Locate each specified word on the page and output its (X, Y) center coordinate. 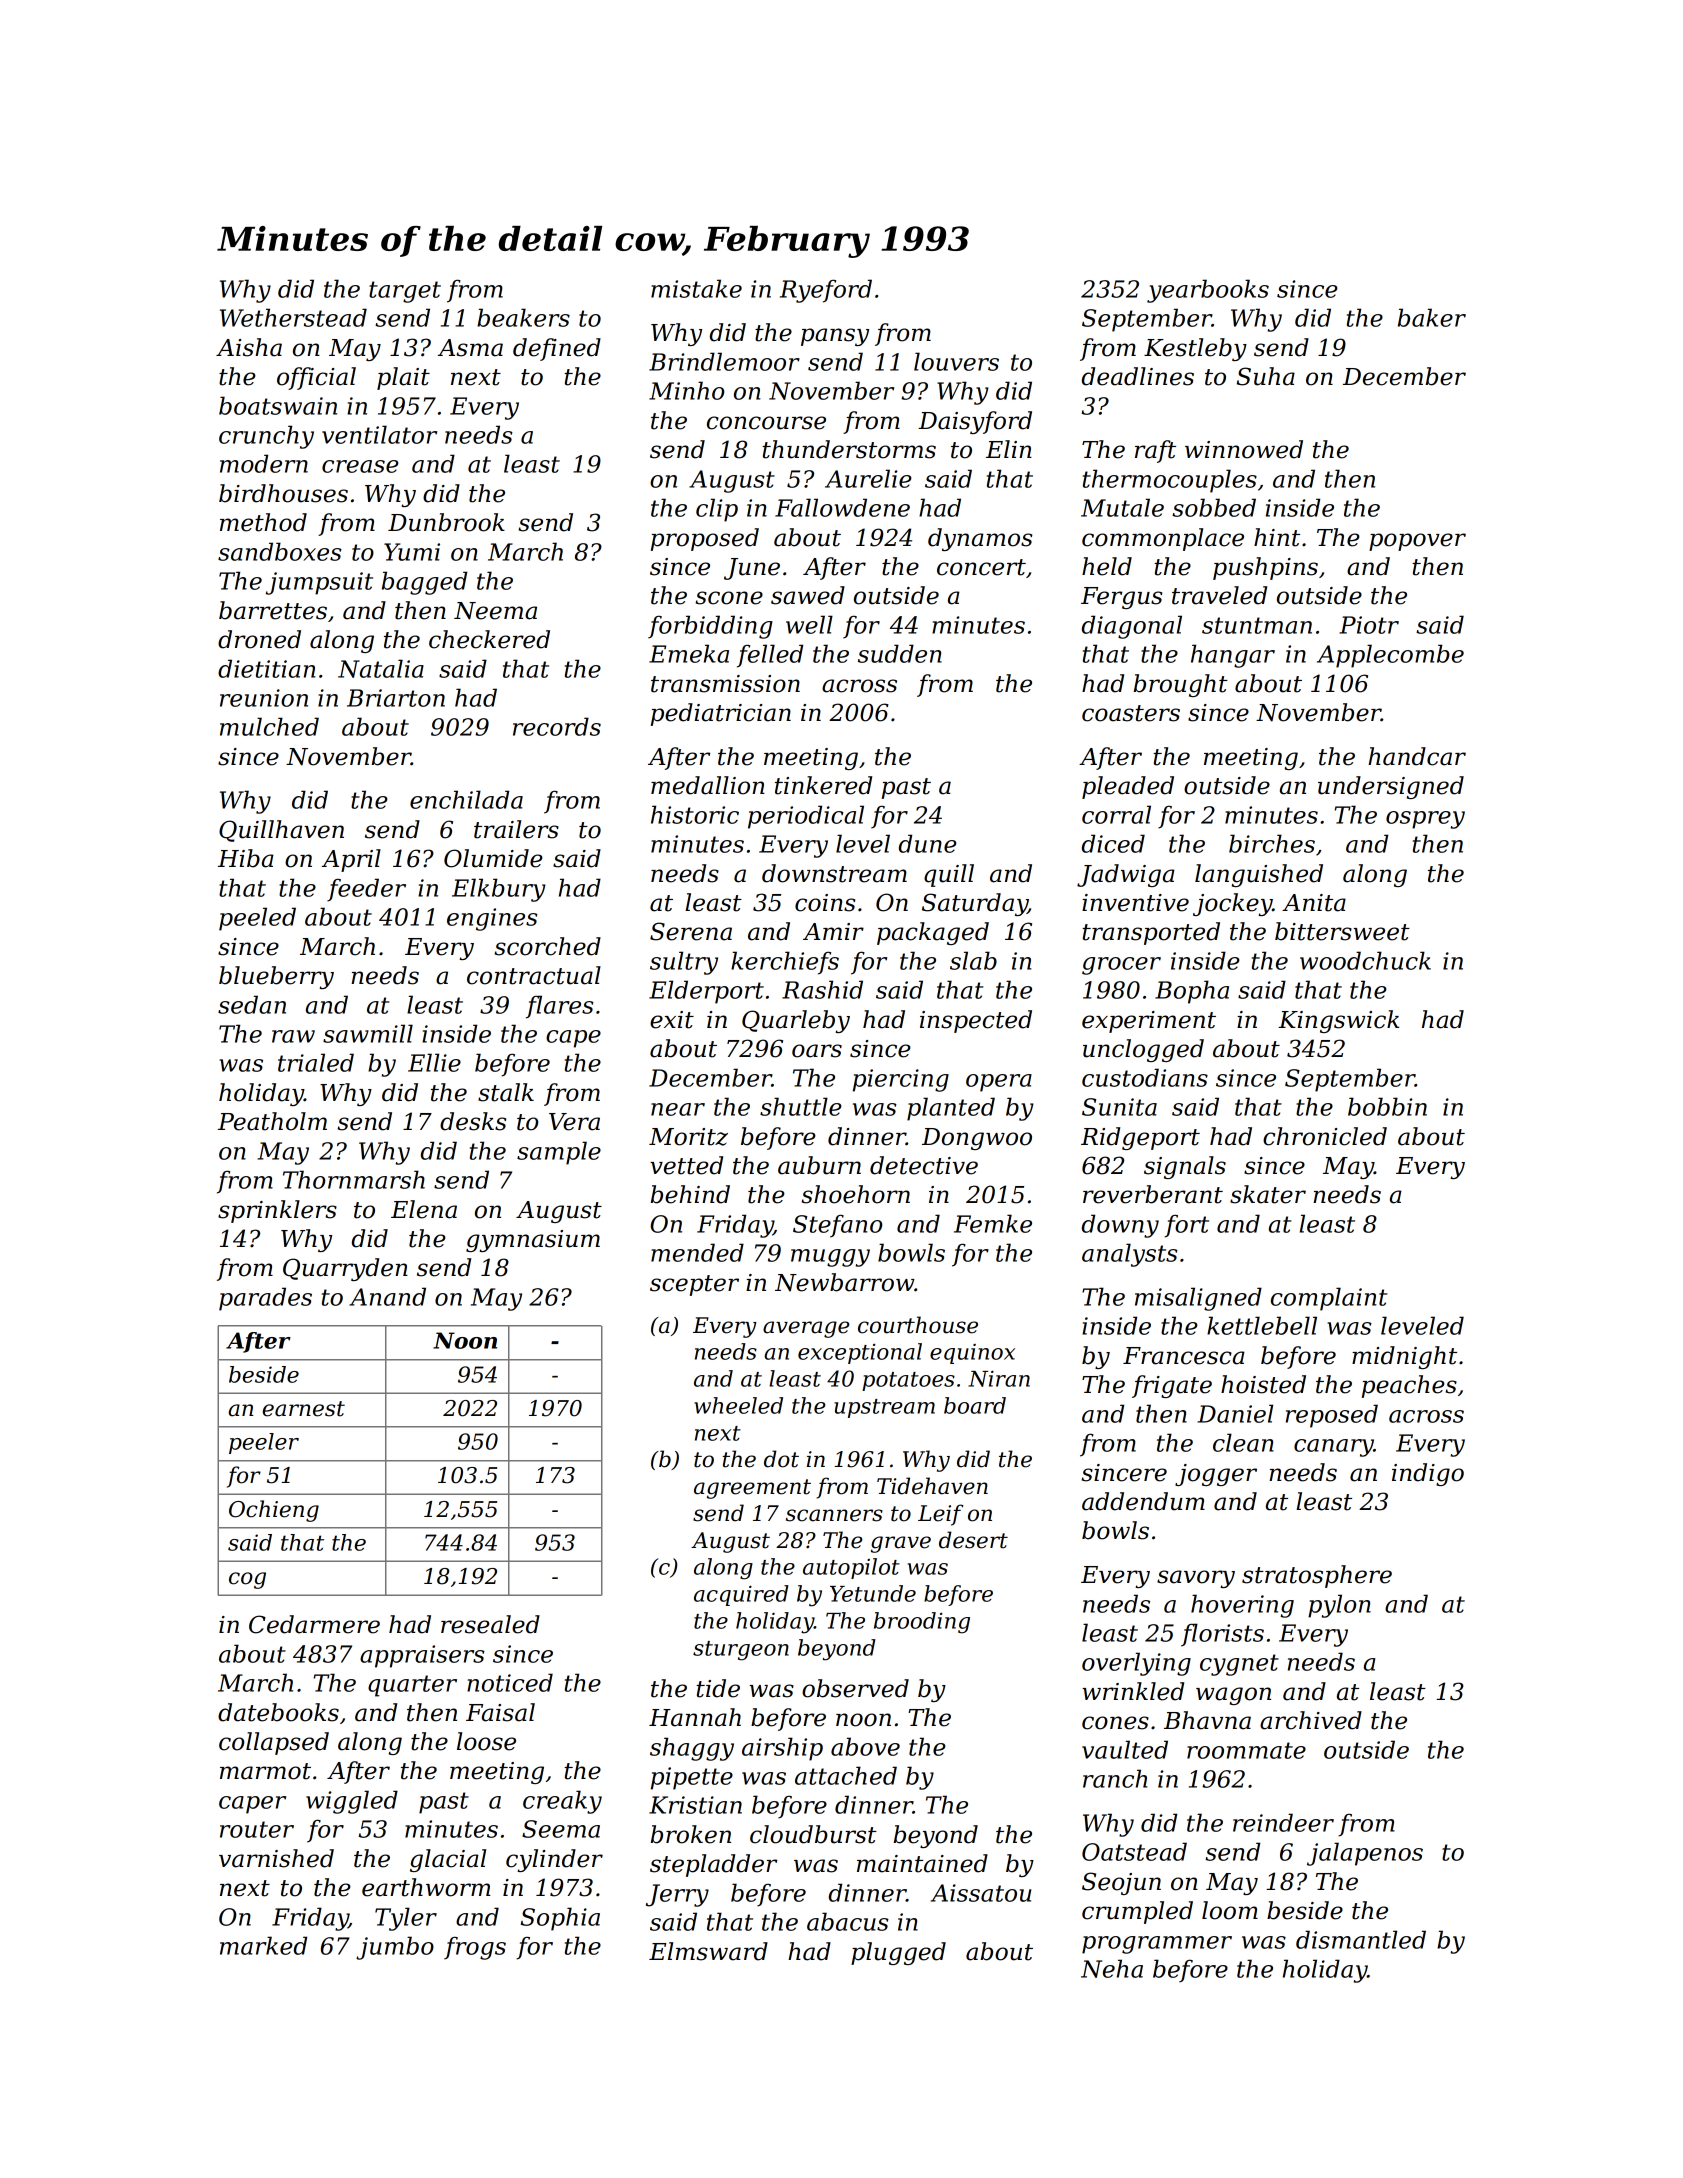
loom (1230, 1910)
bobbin (1387, 1106)
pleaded (1128, 787)
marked (263, 1945)
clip (717, 510)
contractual (534, 975)
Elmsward (708, 1951)
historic (695, 814)
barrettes (273, 610)
